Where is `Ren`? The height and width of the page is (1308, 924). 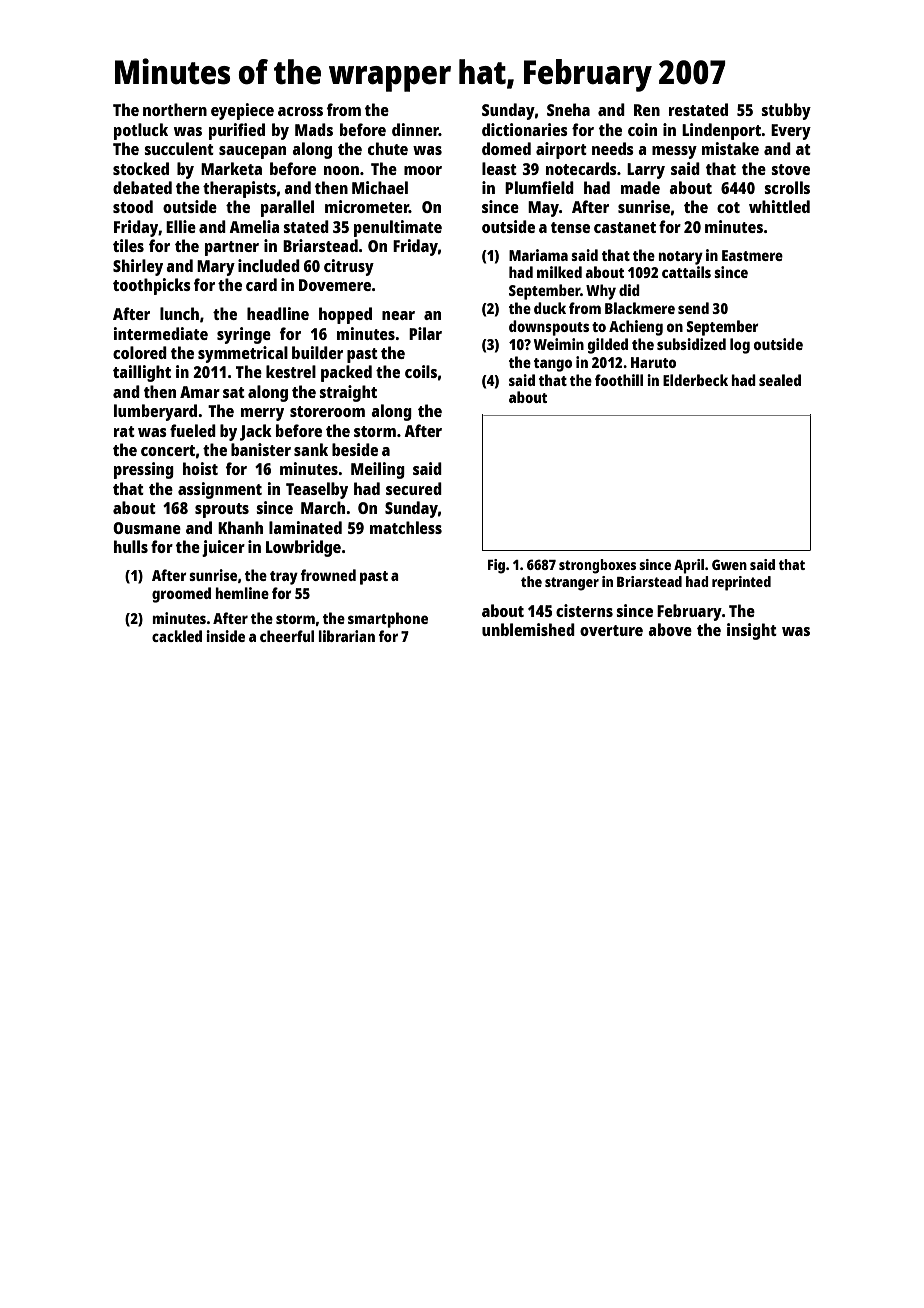
Ren is located at coordinates (647, 110).
